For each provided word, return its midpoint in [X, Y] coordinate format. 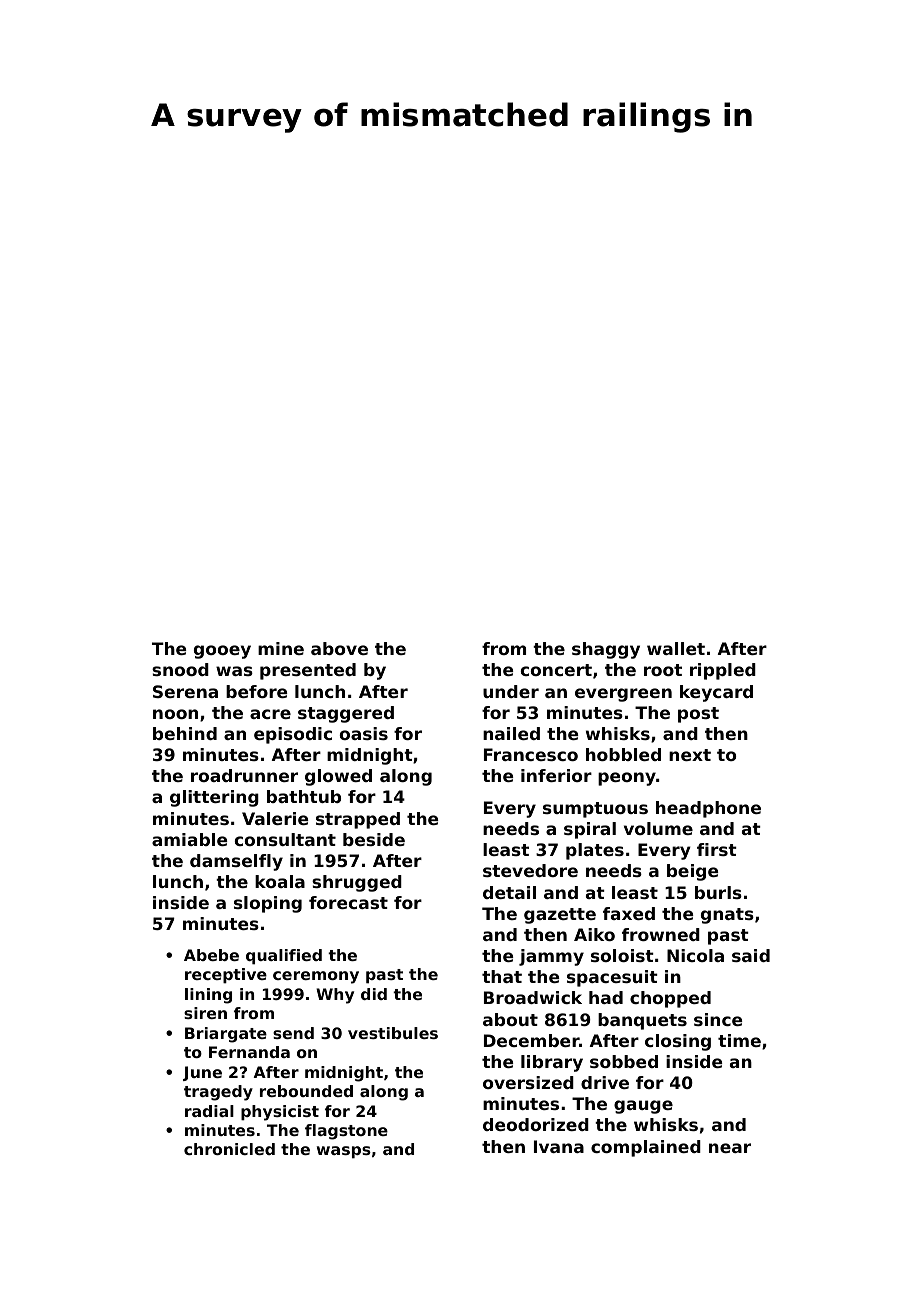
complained [646, 1148]
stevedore [530, 870]
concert [556, 670]
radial [209, 1111]
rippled [723, 671]
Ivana [559, 1146]
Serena [185, 691]
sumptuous [595, 810]
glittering [214, 798]
